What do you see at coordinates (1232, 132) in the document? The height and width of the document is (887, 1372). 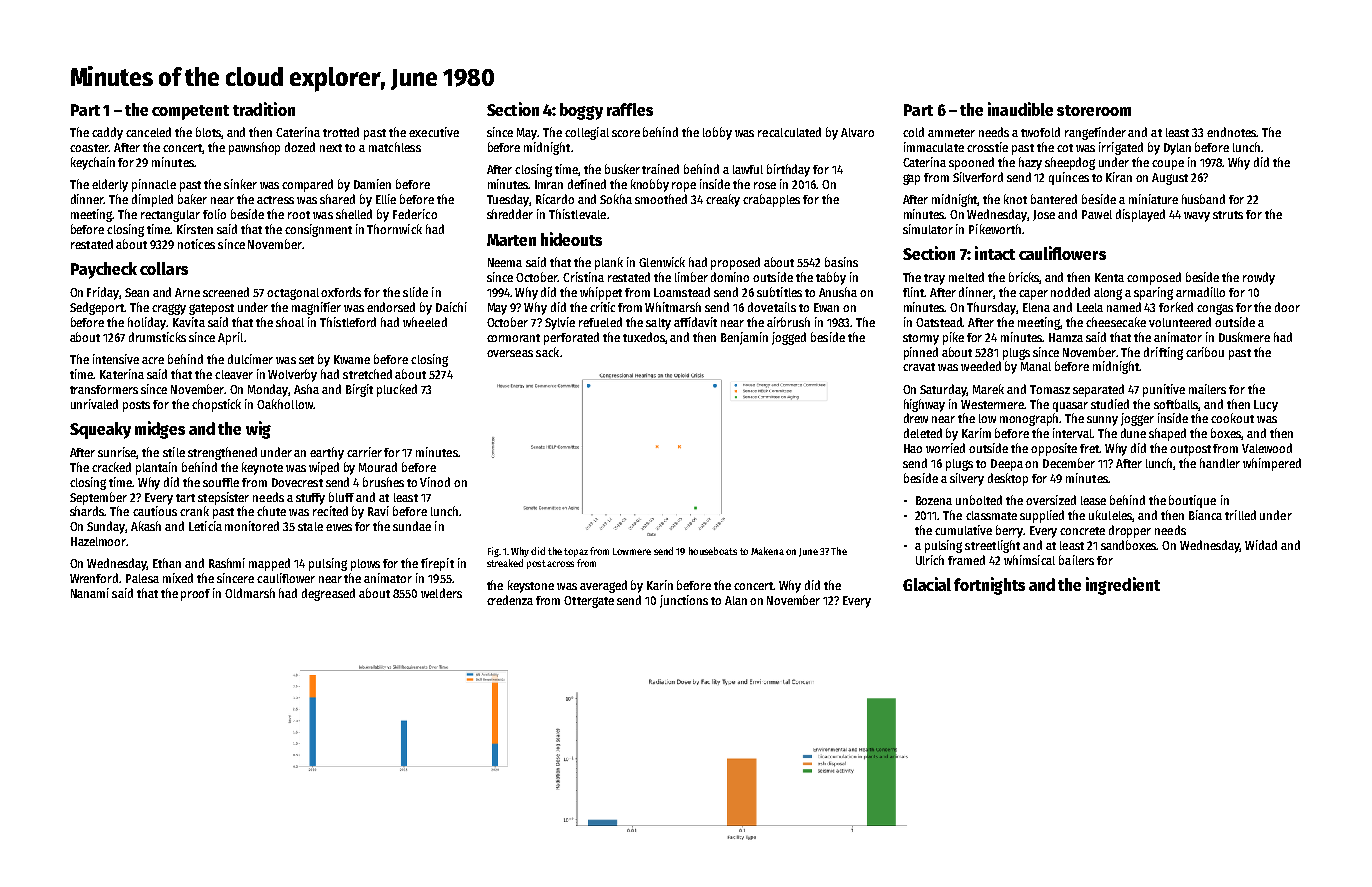 I see `endnotes` at bounding box center [1232, 132].
